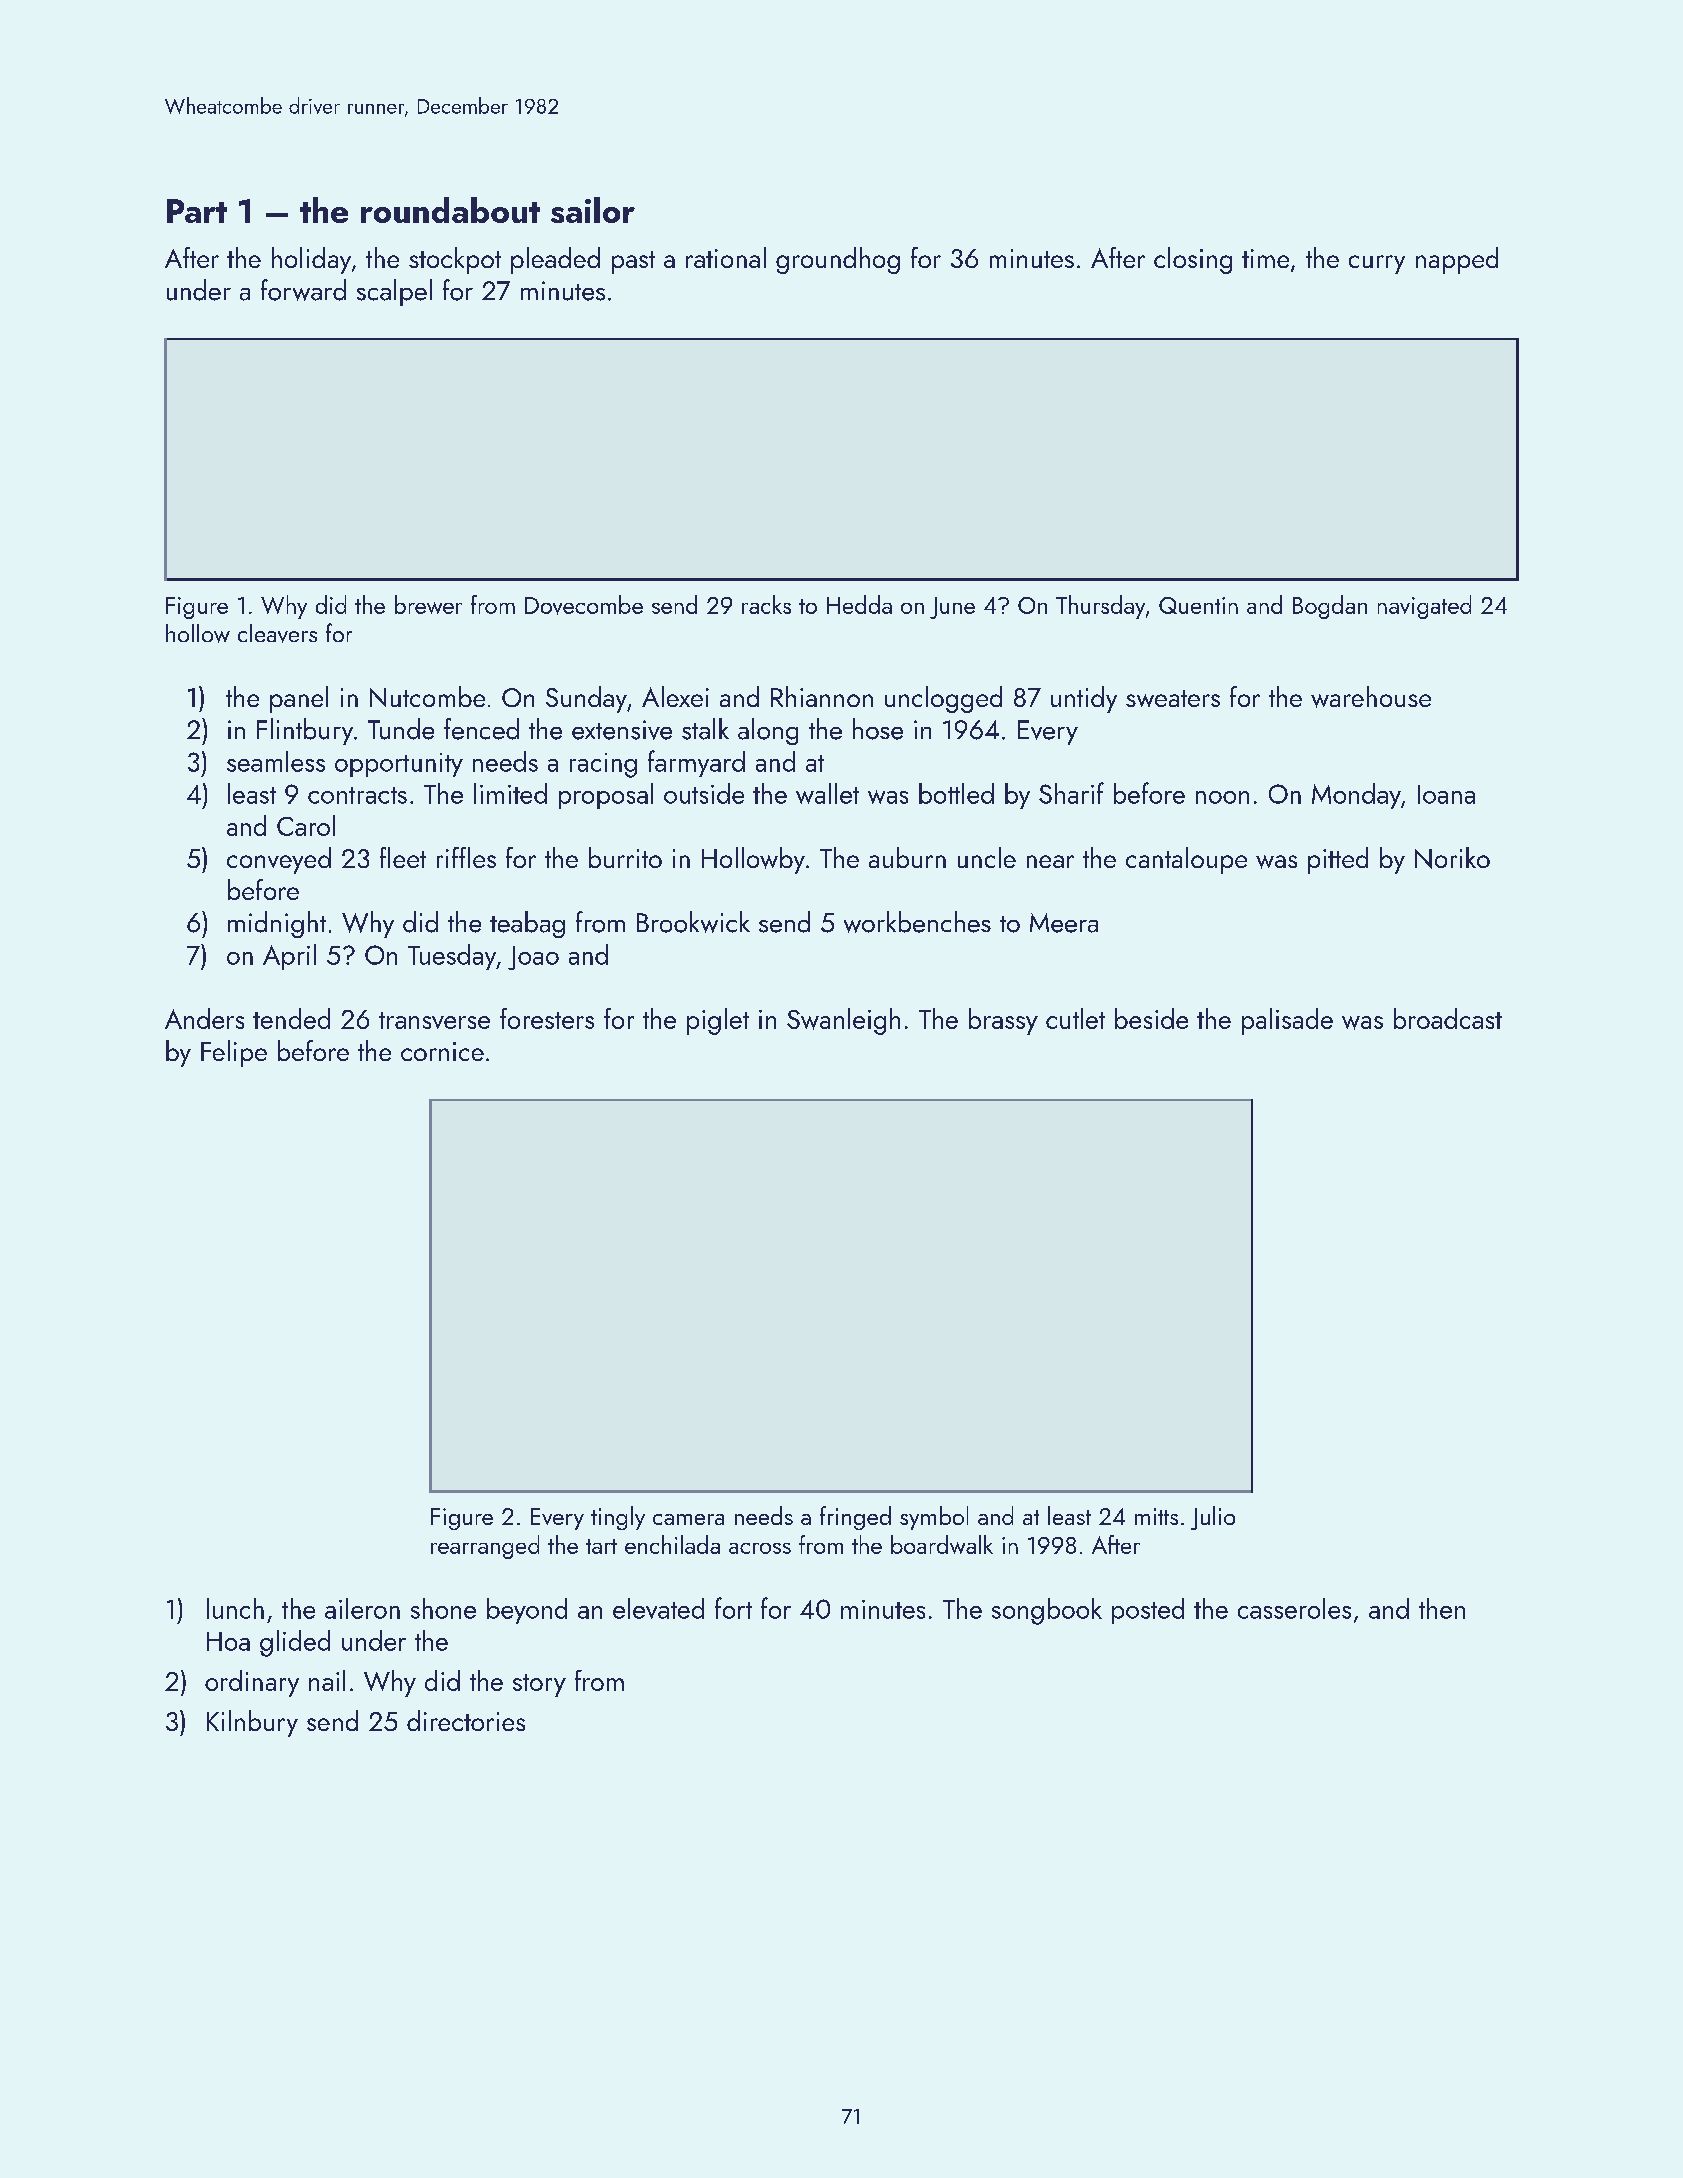 Image resolution: width=1683 pixels, height=2178 pixels. I want to click on closing, so click(1193, 260).
